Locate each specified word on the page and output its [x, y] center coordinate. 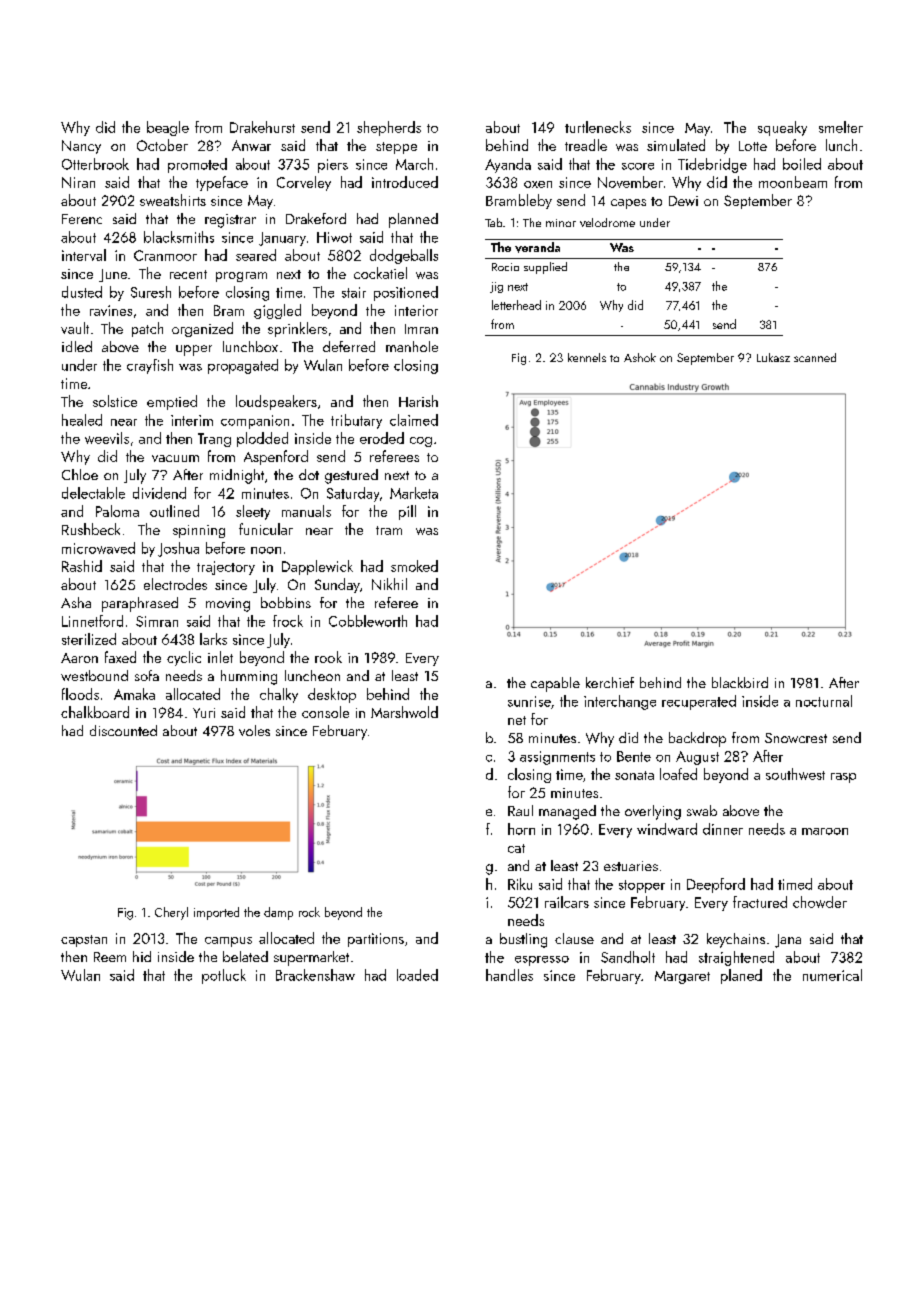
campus [228, 942]
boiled [802, 164]
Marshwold [404, 712]
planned [413, 220]
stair [354, 292]
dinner [723, 829]
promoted [197, 165]
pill [407, 512]
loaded [417, 975]
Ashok [640, 357]
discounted [123, 730]
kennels [587, 357]
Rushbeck [91, 529]
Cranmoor [165, 255]
